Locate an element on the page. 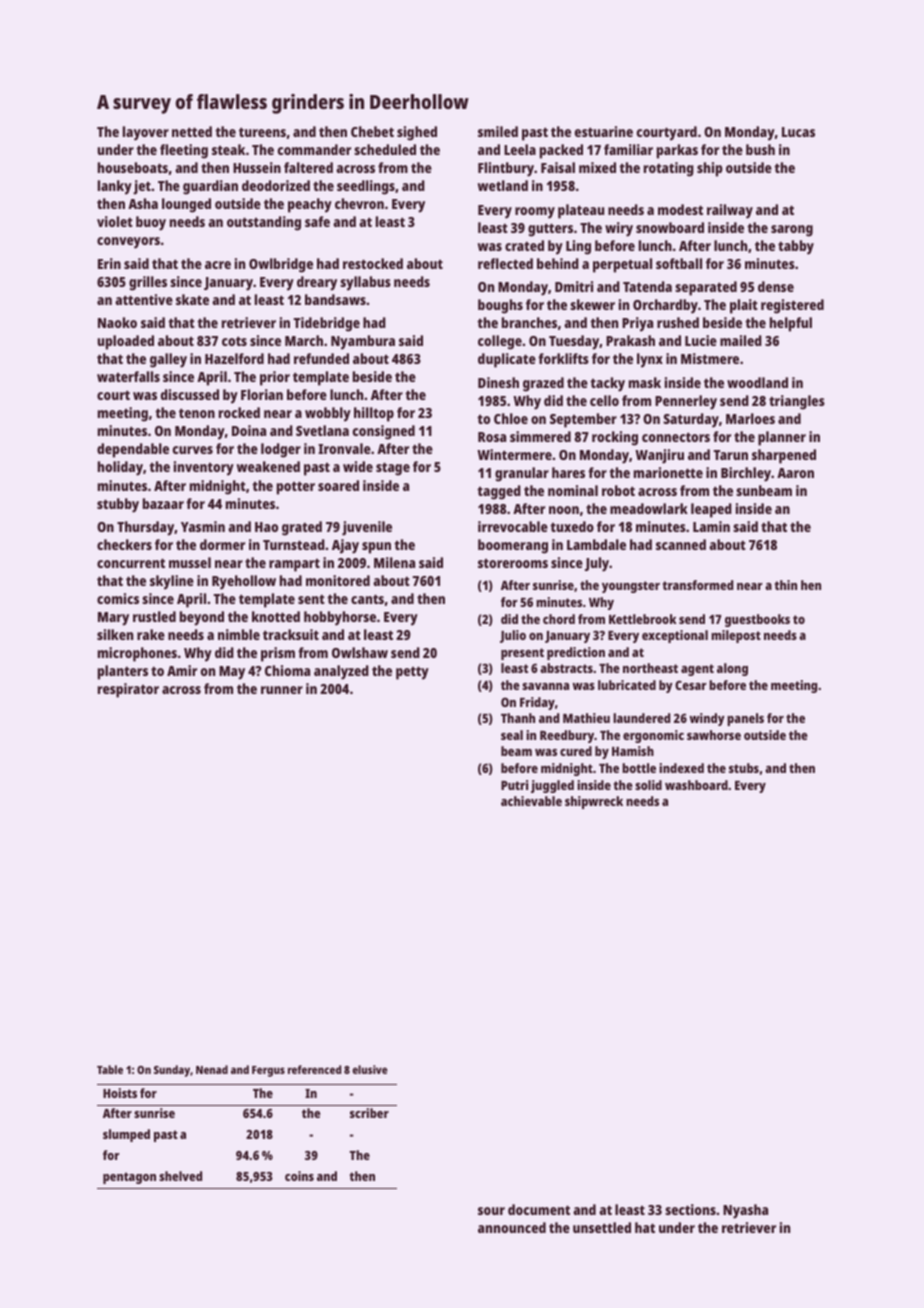 This page has height=1308, width=924. announced is located at coordinates (512, 1227).
